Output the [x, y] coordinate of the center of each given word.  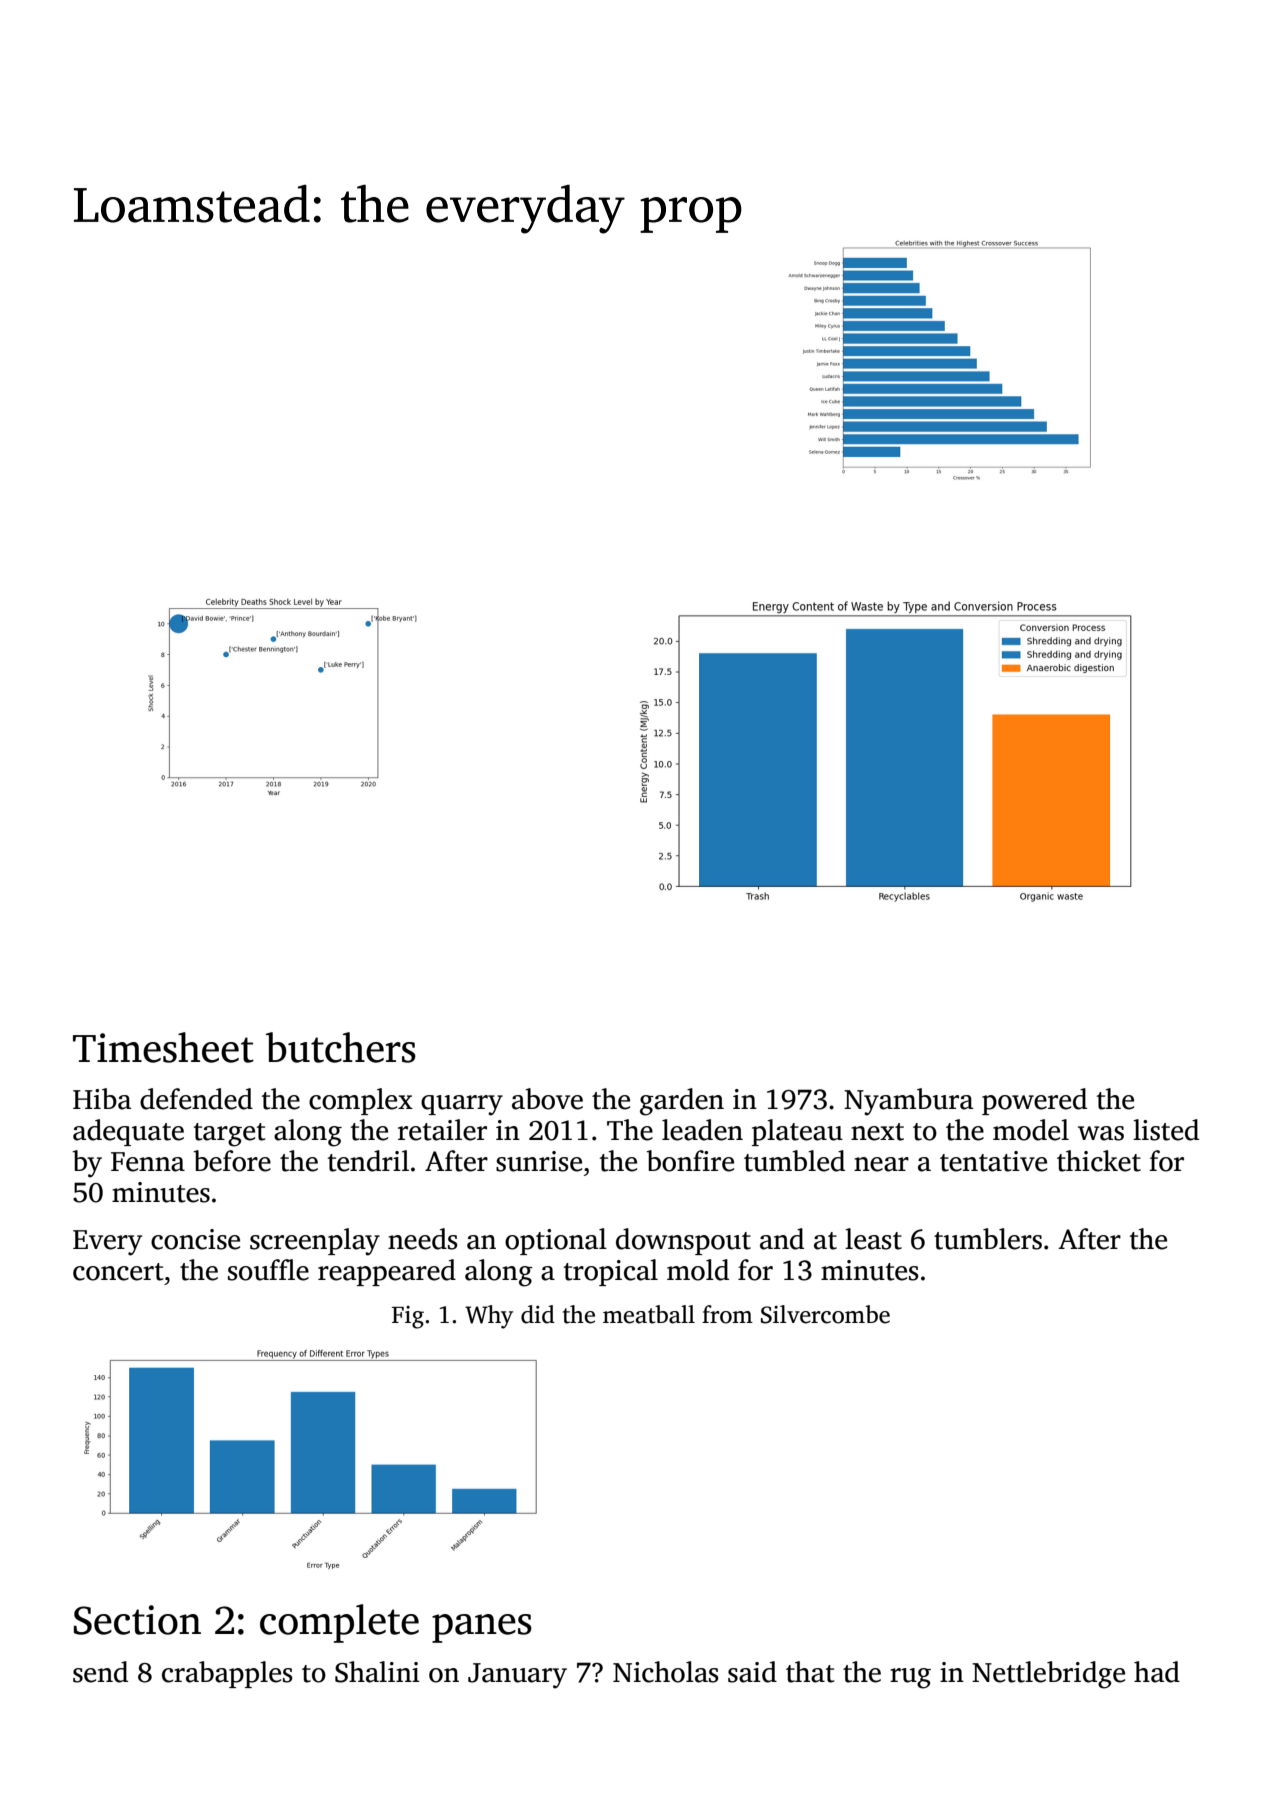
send [100, 1672]
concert [118, 1272]
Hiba [102, 1099]
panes [482, 1628]
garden [682, 1102]
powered [1034, 1101]
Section [137, 1620]
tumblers [988, 1239]
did [538, 1314]
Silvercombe [825, 1314]
